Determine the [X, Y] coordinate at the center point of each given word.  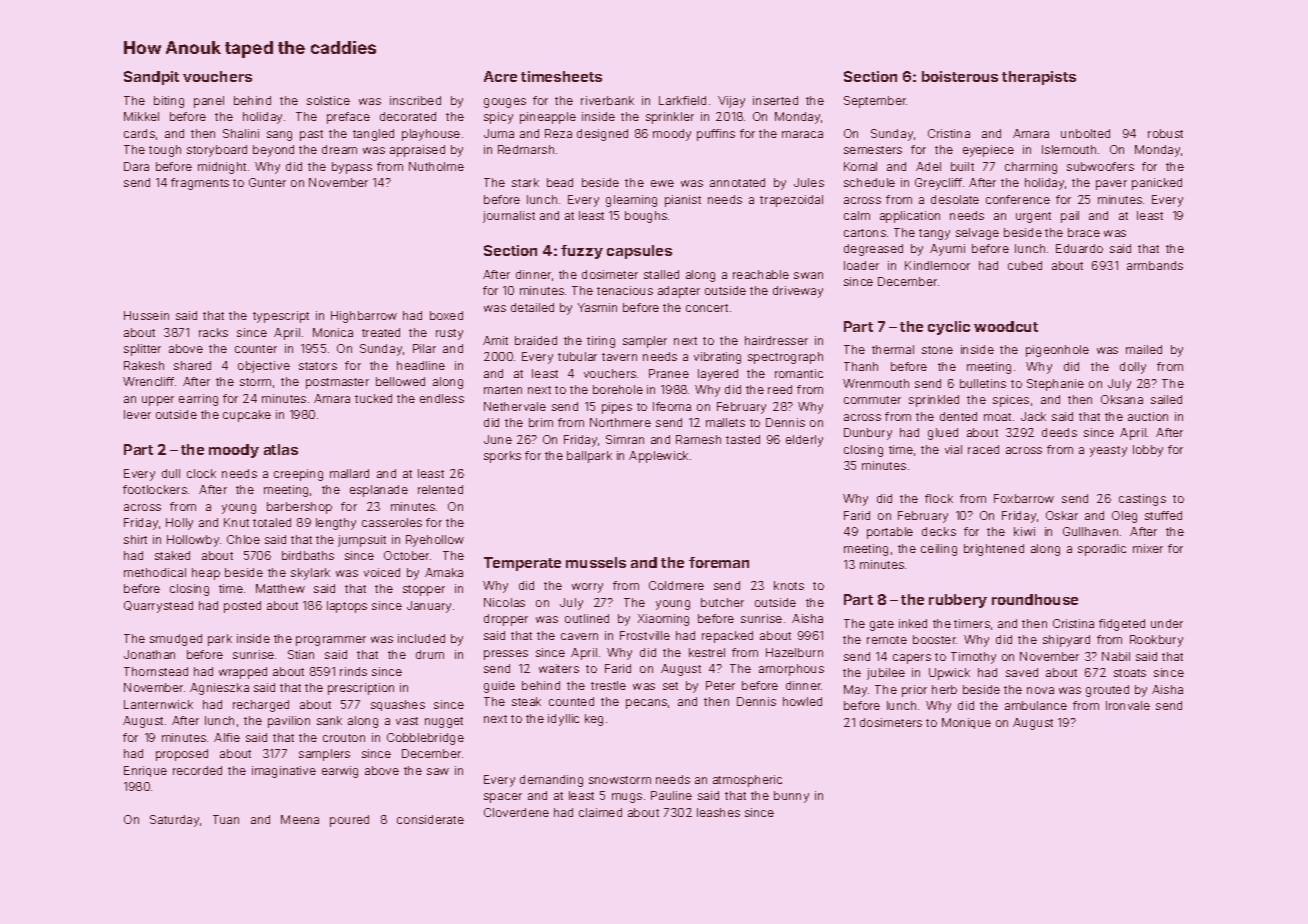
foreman [719, 562]
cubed [1025, 265]
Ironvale [1128, 705]
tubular [577, 356]
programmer [331, 641]
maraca [802, 134]
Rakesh [144, 365]
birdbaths [308, 555]
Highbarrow [364, 317]
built [962, 166]
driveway [798, 292]
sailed [1166, 399]
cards [139, 133]
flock [939, 498]
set [670, 686]
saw [438, 771]
